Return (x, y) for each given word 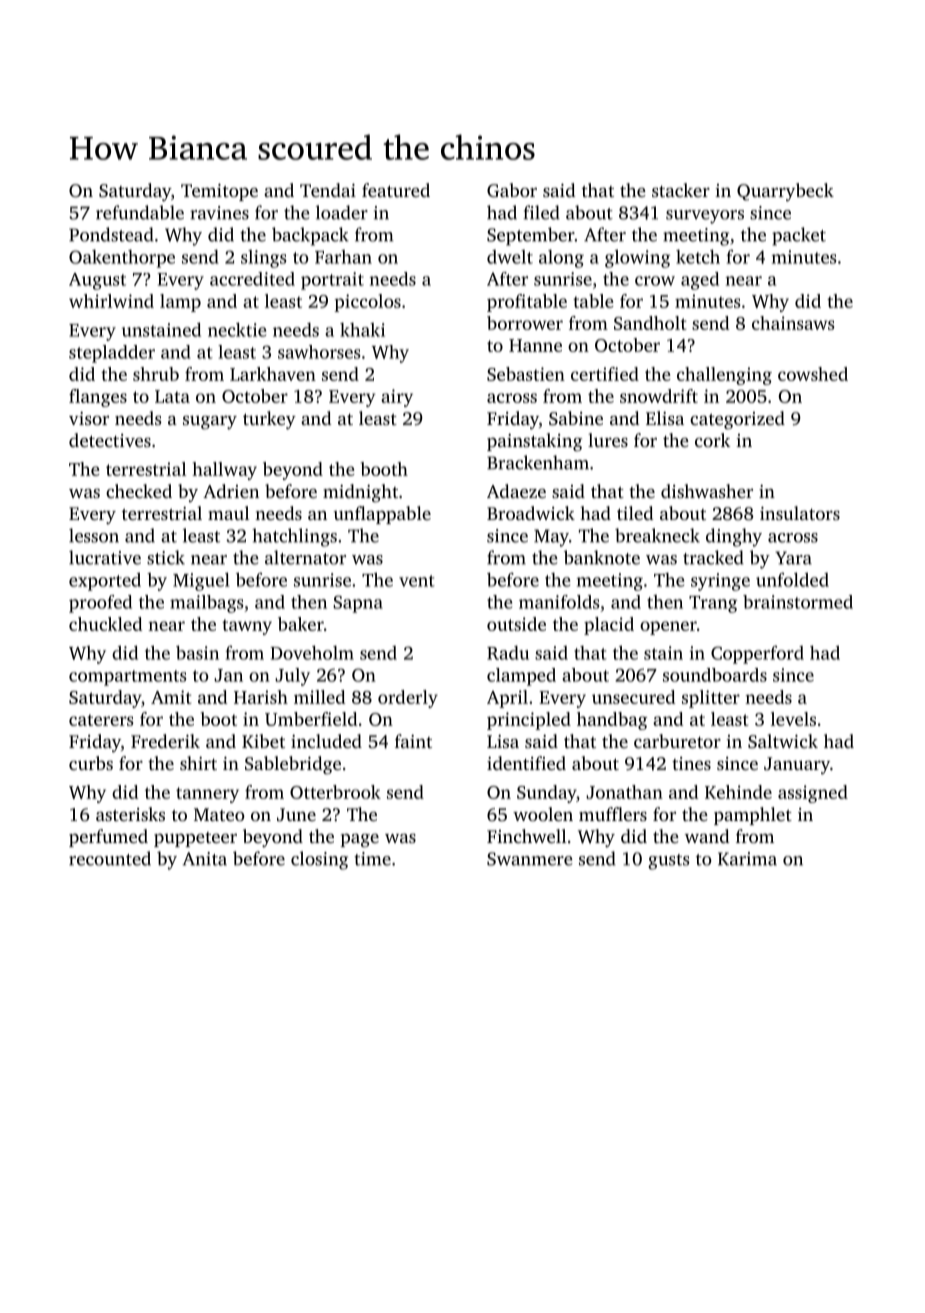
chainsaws (793, 323)
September (530, 236)
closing (319, 860)
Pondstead (111, 234)
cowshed (813, 374)
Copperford (757, 654)
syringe (720, 582)
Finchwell (526, 836)
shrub (156, 374)
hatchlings (294, 537)
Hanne (535, 345)
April (507, 699)
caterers (101, 720)
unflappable (382, 515)
